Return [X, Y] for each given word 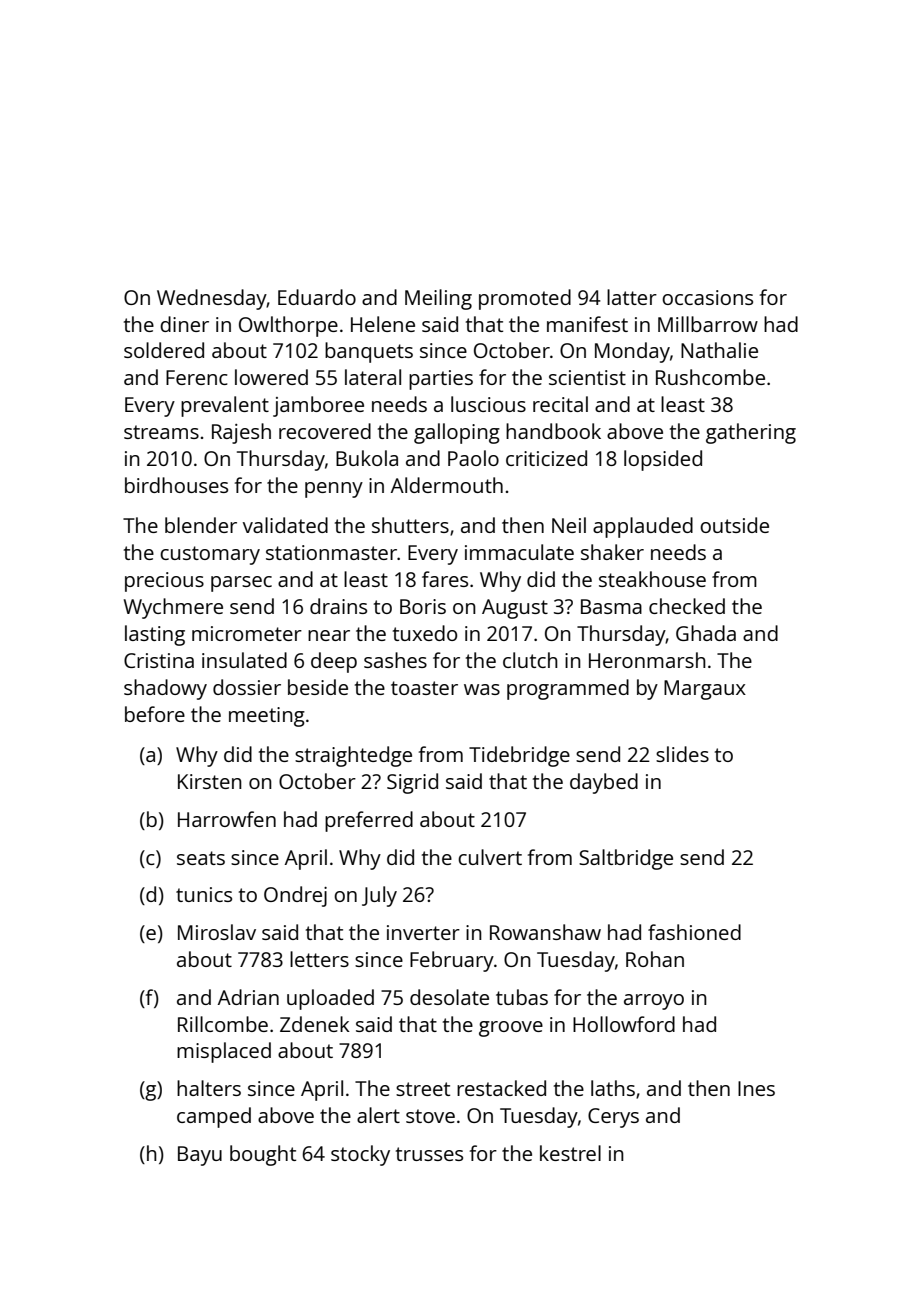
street [423, 1089]
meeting [267, 717]
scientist [587, 377]
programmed [568, 689]
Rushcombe [710, 377]
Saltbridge [626, 859]
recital [560, 404]
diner [184, 324]
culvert [490, 857]
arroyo [654, 1002]
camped [214, 1117]
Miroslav [217, 932]
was [482, 689]
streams [161, 432]
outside [734, 525]
